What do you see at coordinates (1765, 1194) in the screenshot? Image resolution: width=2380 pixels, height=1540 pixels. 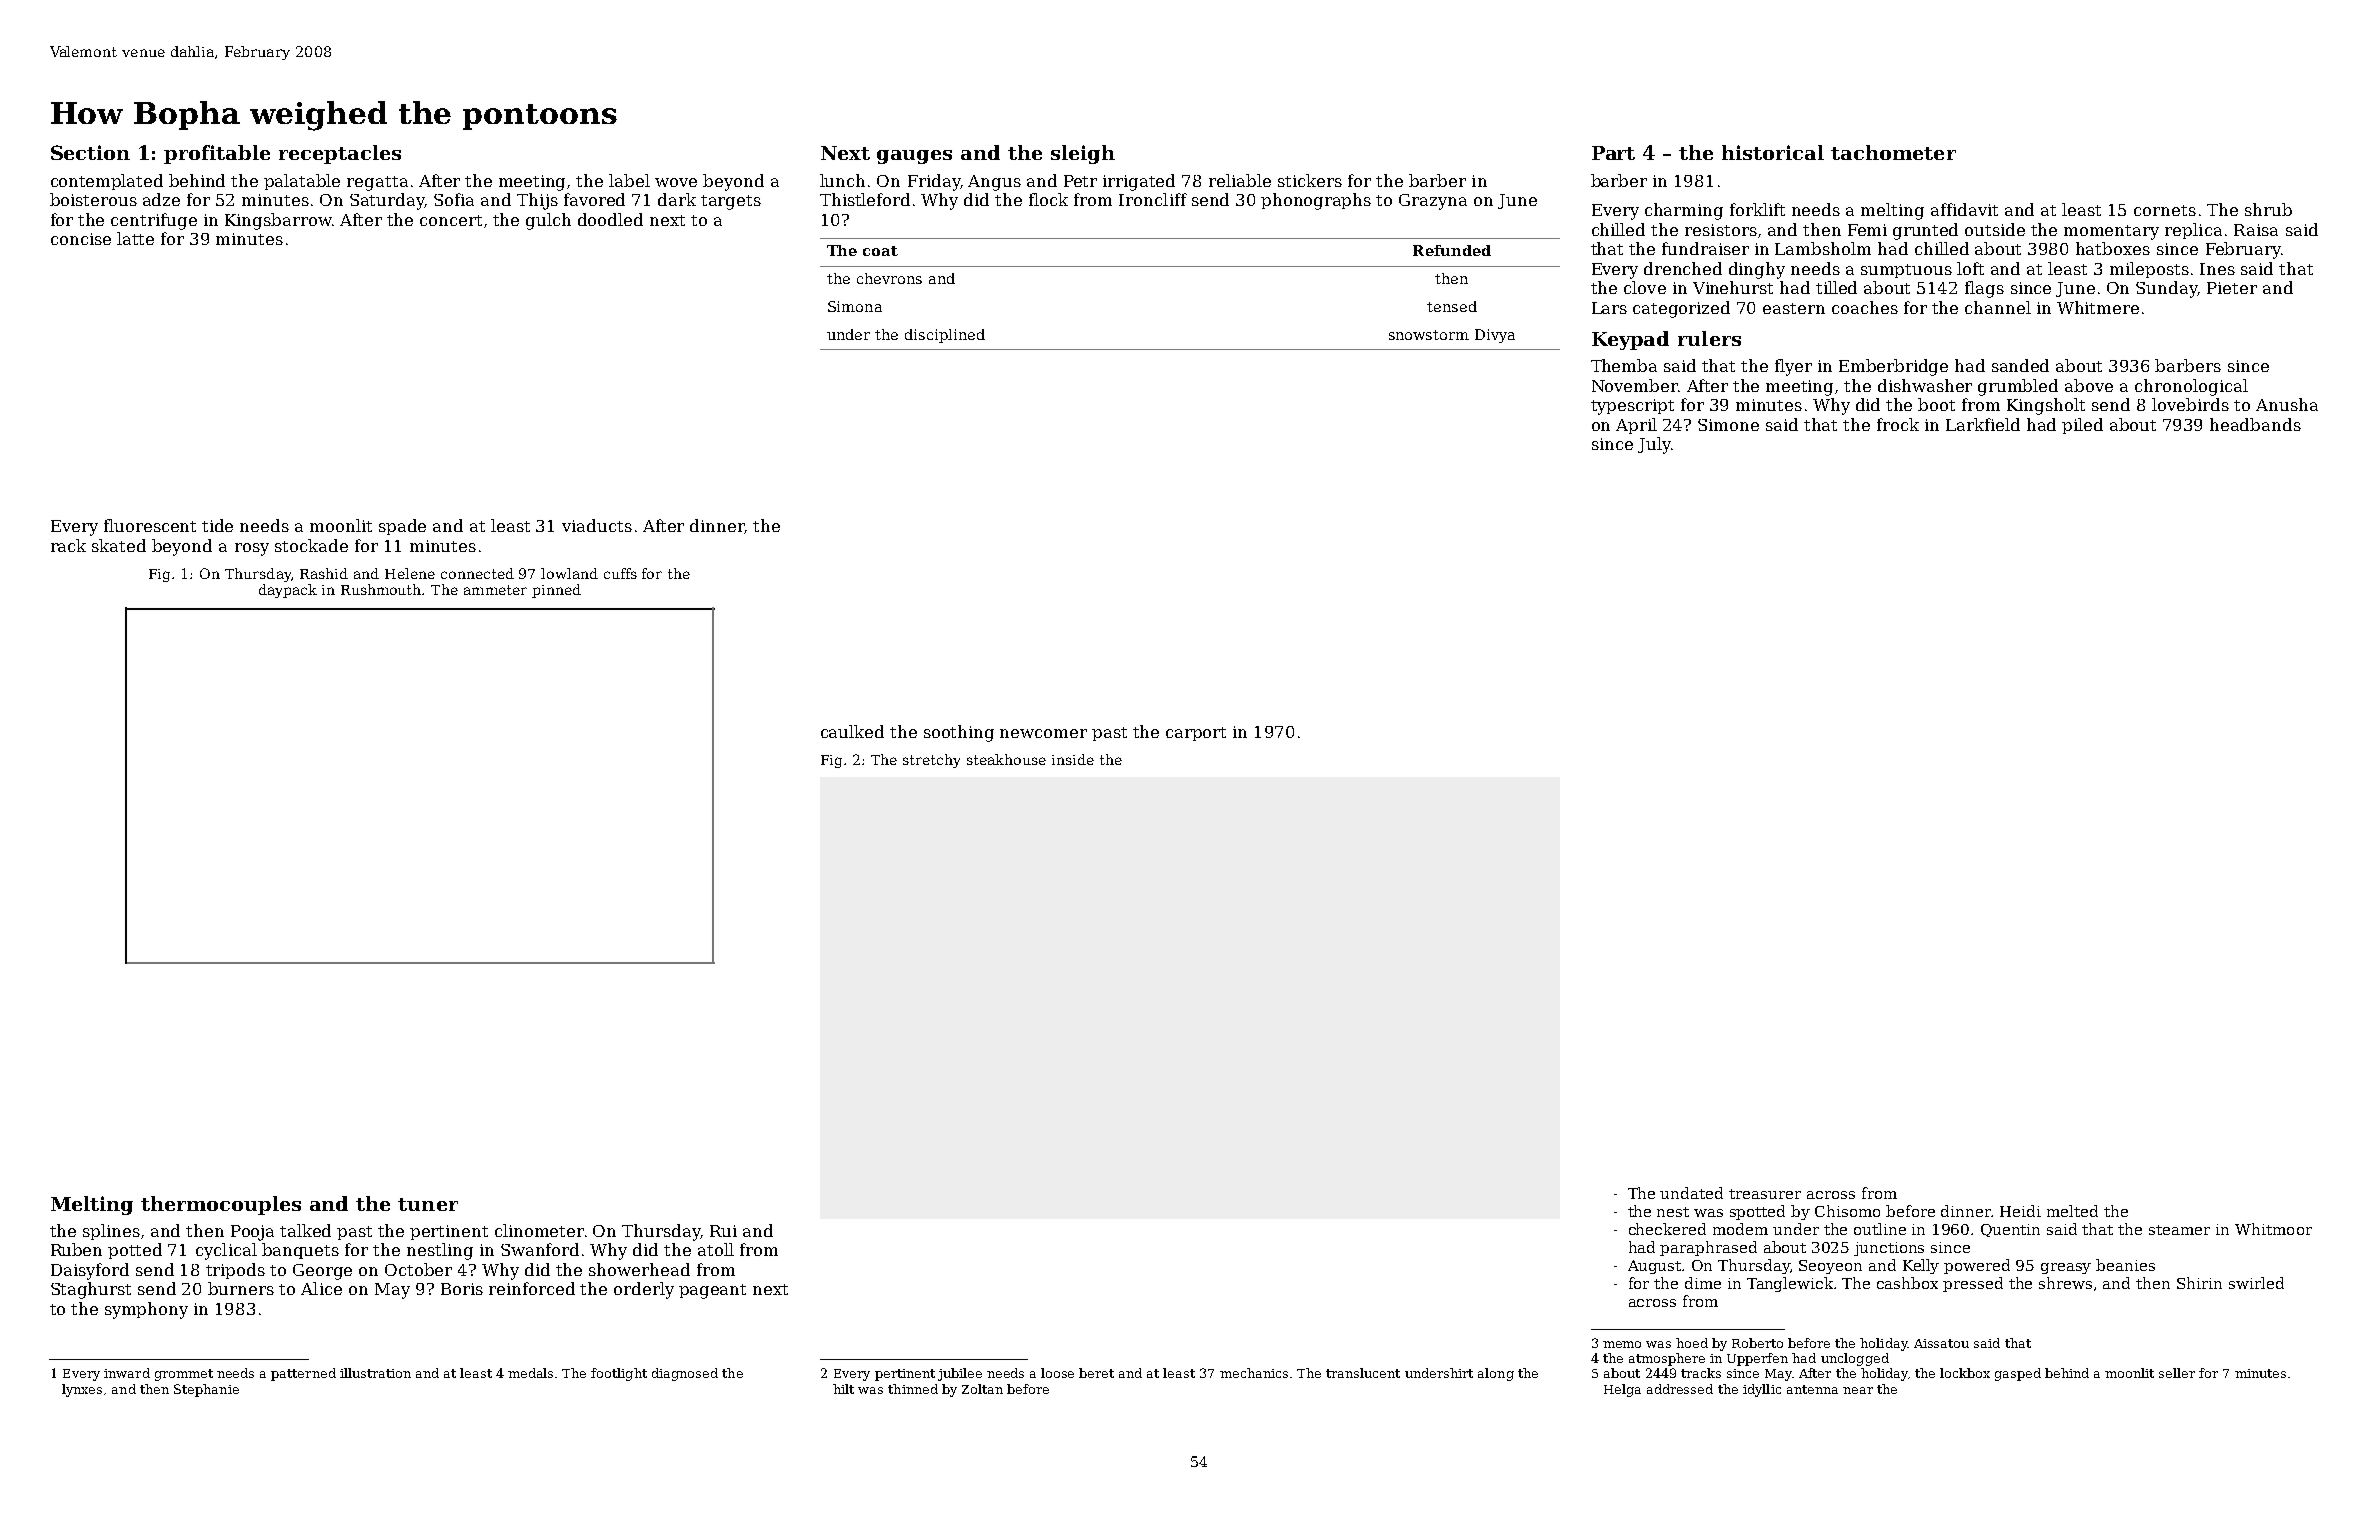 I see `treasurer` at bounding box center [1765, 1194].
